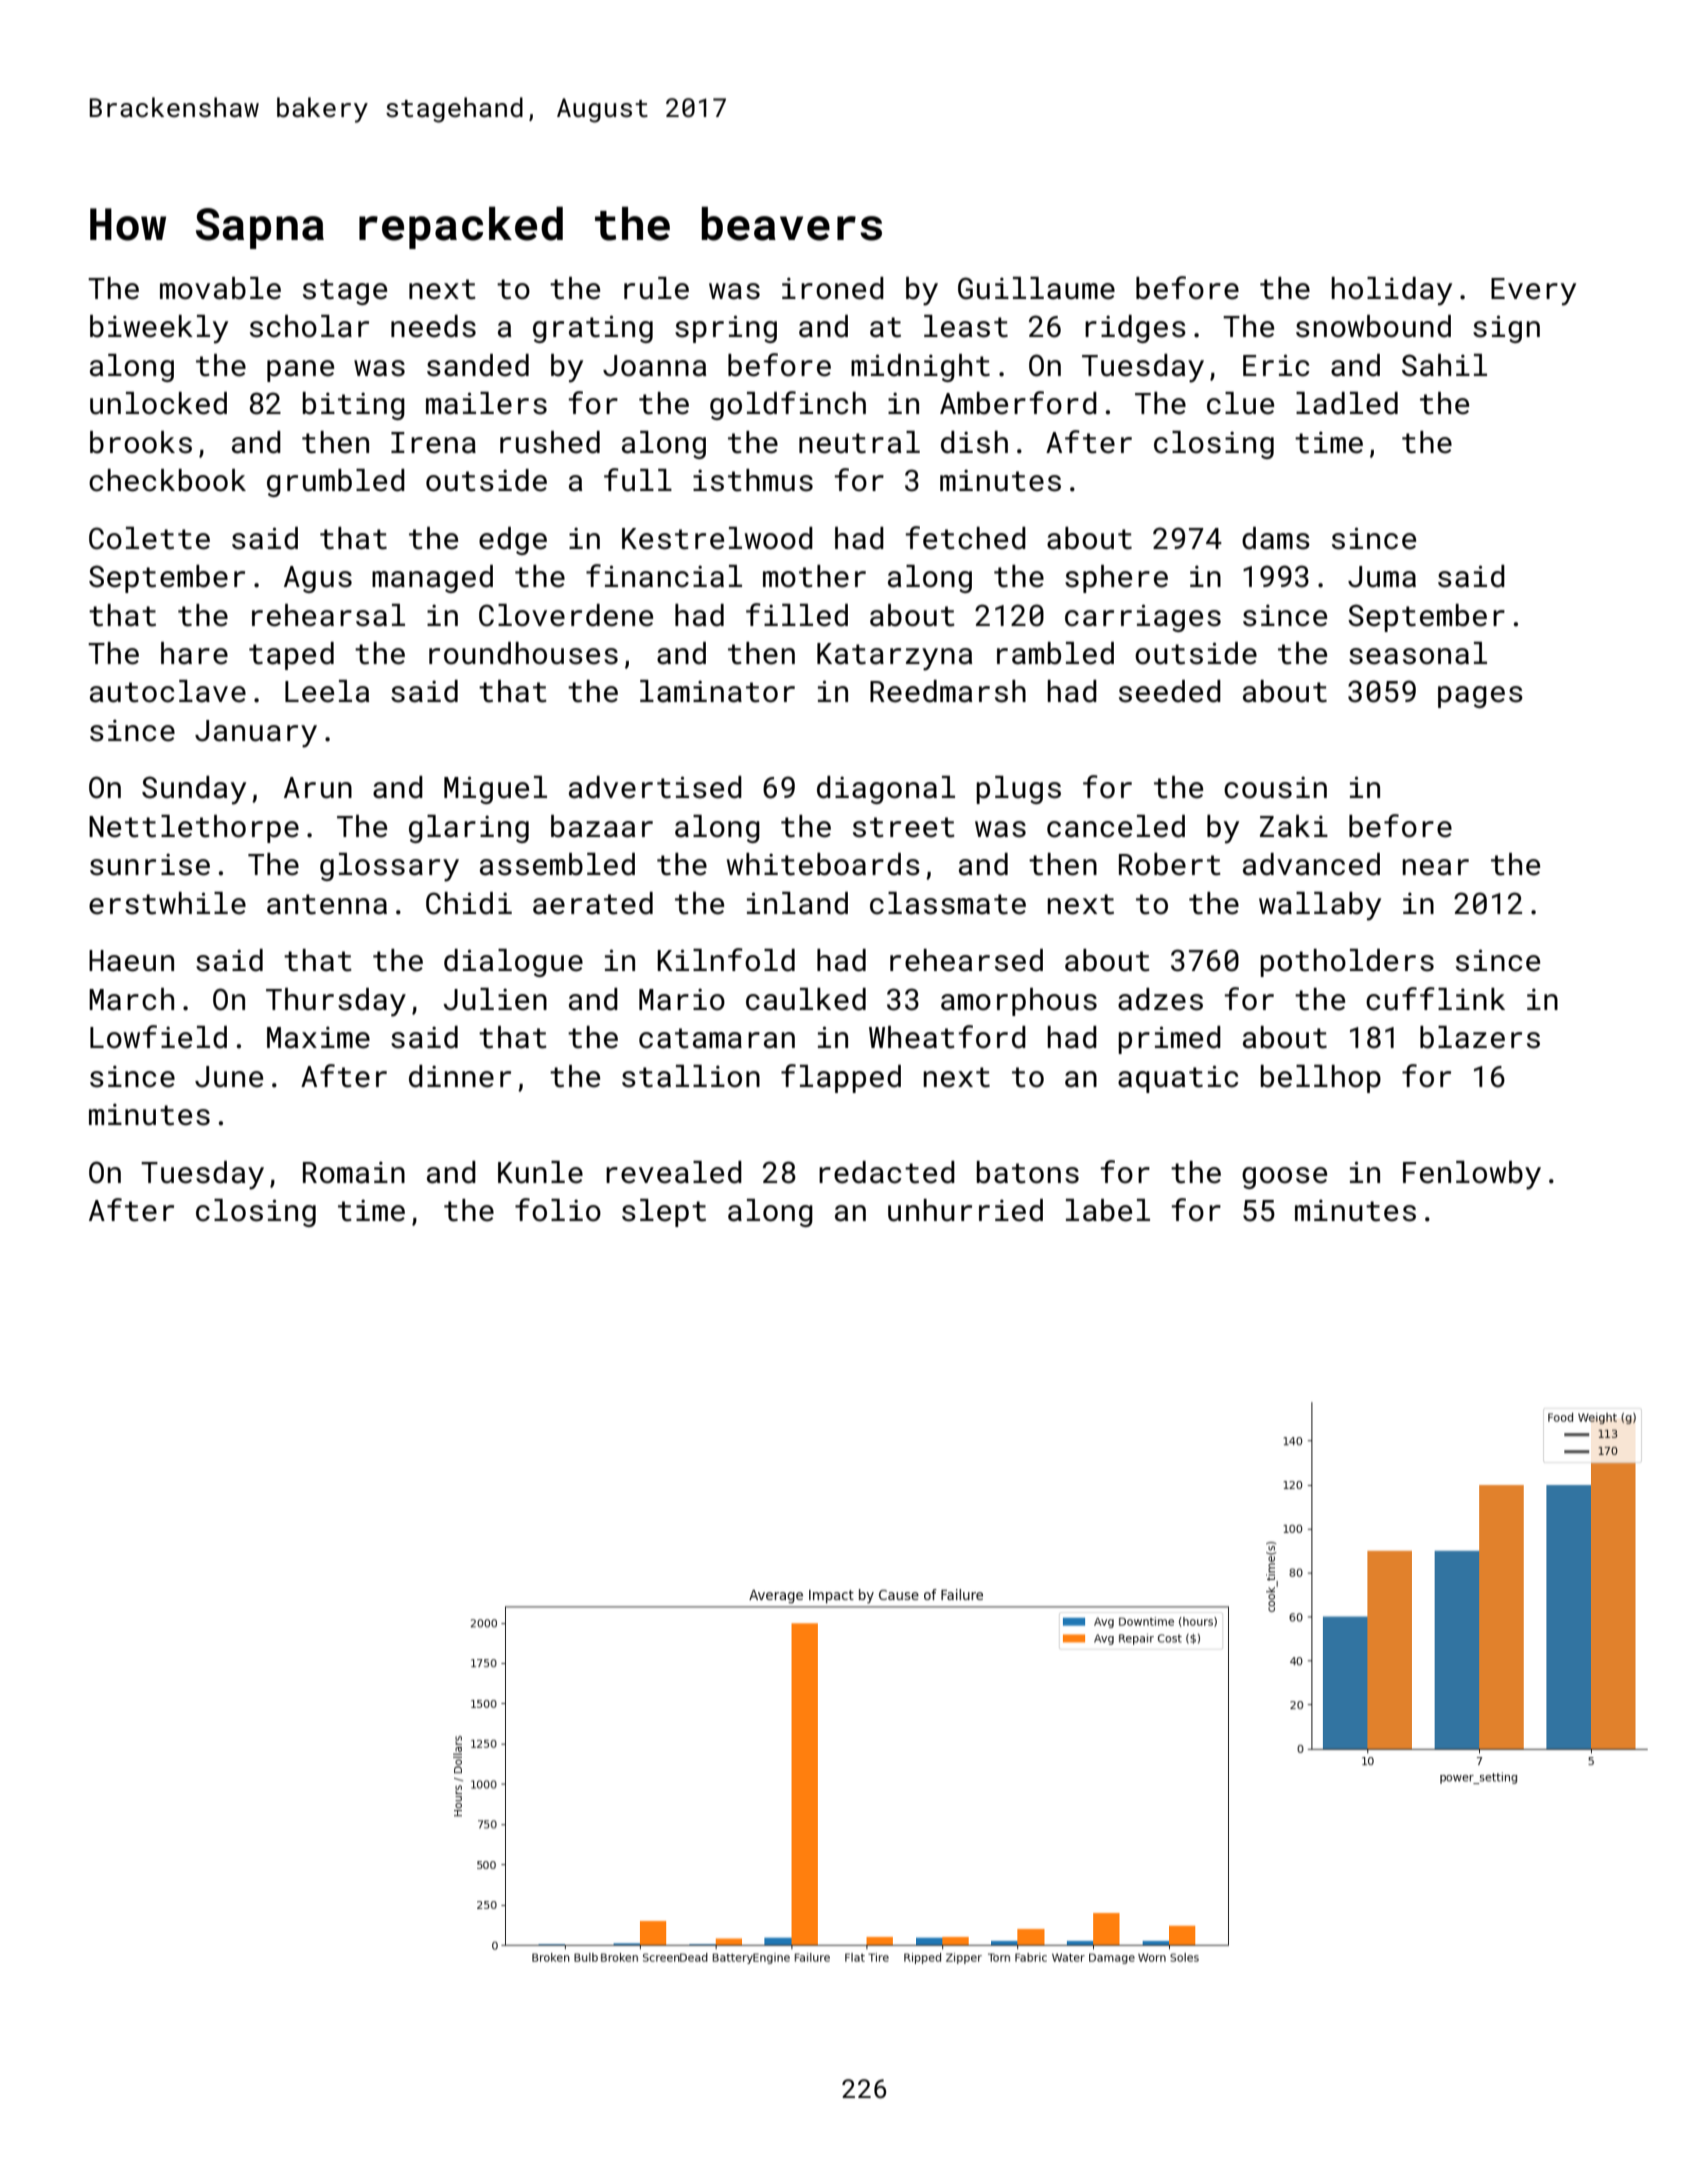 This image has height=2178, width=1683. What do you see at coordinates (886, 790) in the image?
I see `diagonal` at bounding box center [886, 790].
